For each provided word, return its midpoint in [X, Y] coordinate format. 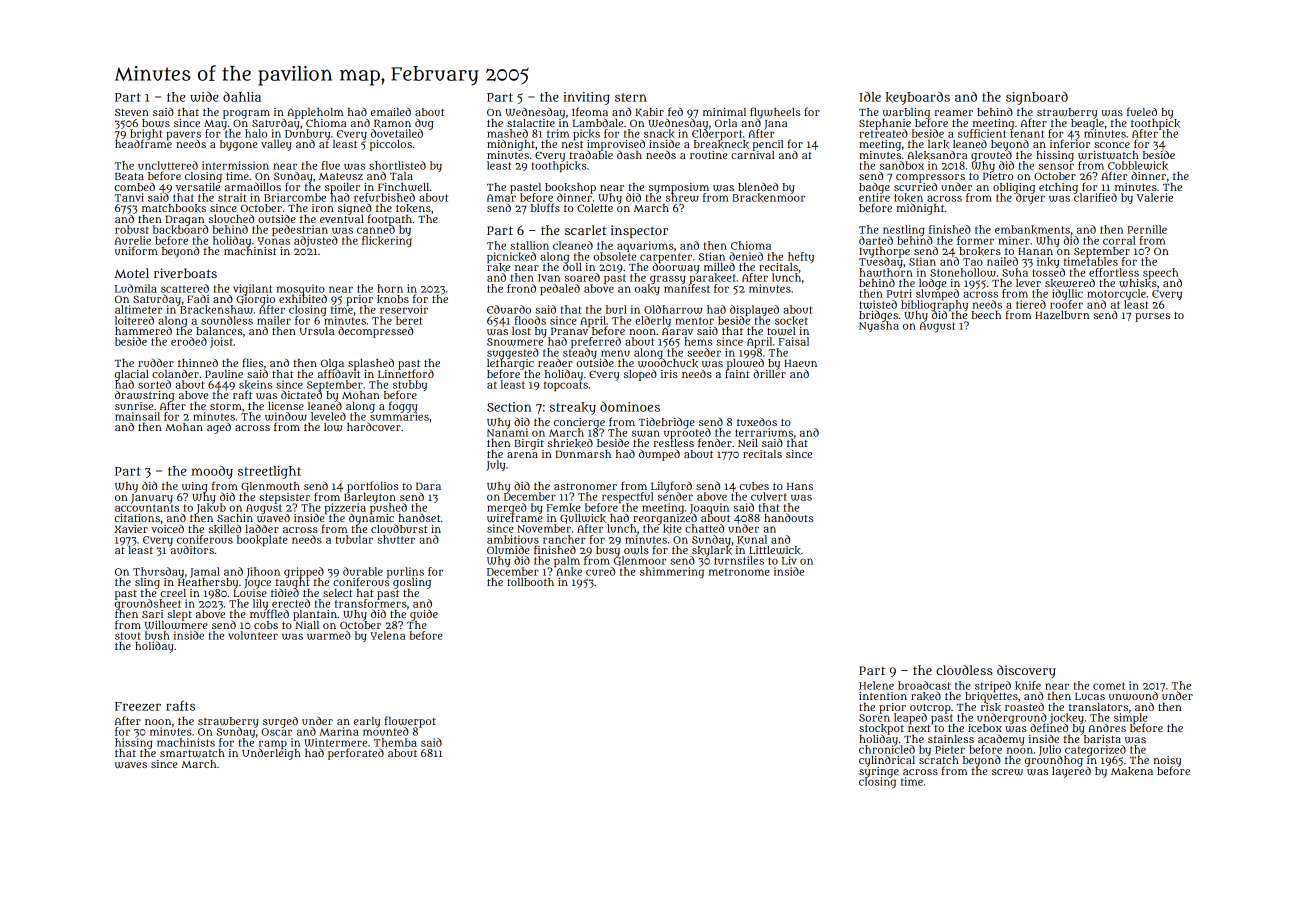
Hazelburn [1062, 315]
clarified [1095, 197]
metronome [739, 572]
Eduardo [509, 309]
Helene [876, 685]
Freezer [138, 706]
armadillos [253, 187]
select [338, 593]
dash [629, 154]
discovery [1026, 671]
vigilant [252, 289]
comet [1109, 686]
